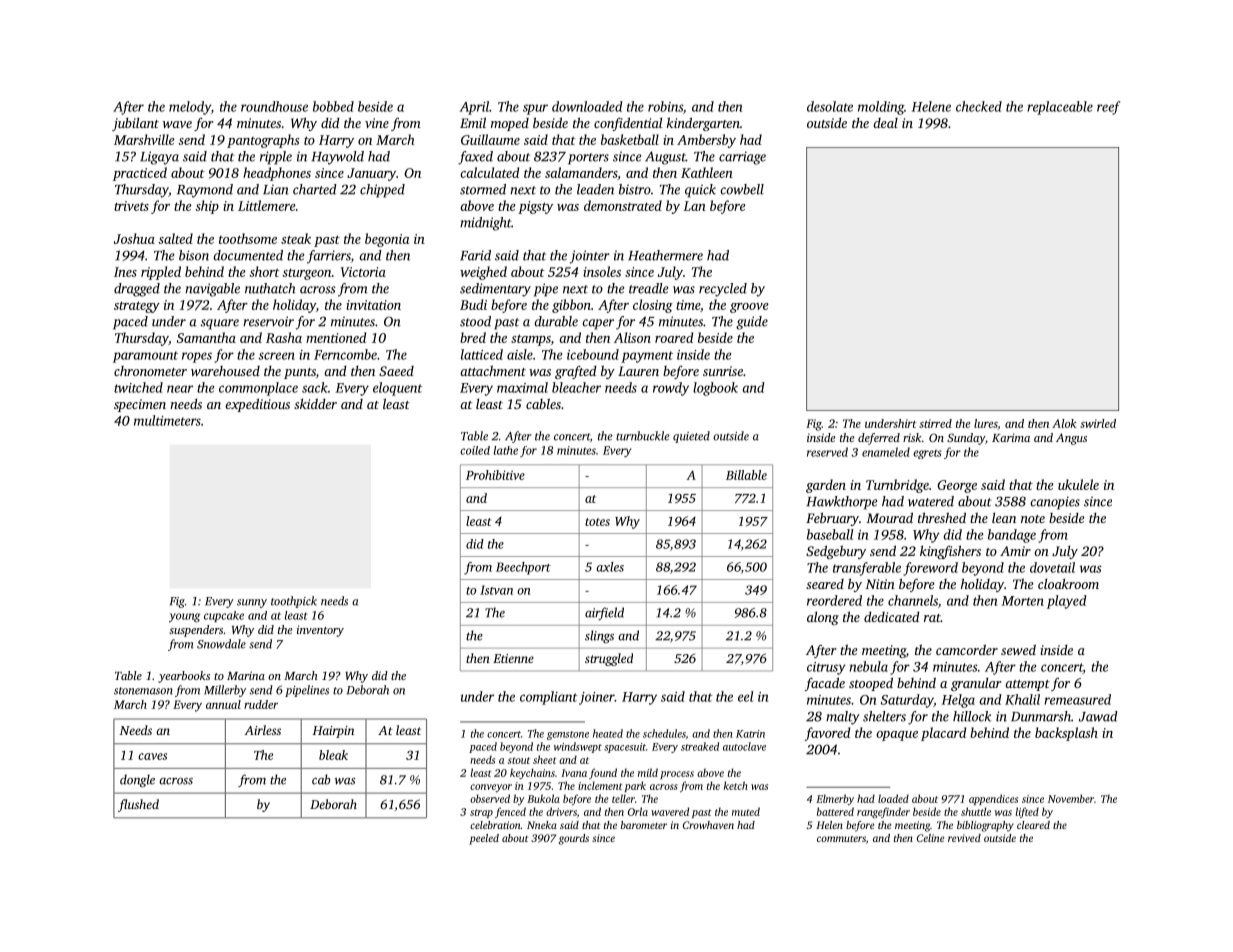  What do you see at coordinates (475, 450) in the page?
I see `coiled` at bounding box center [475, 450].
